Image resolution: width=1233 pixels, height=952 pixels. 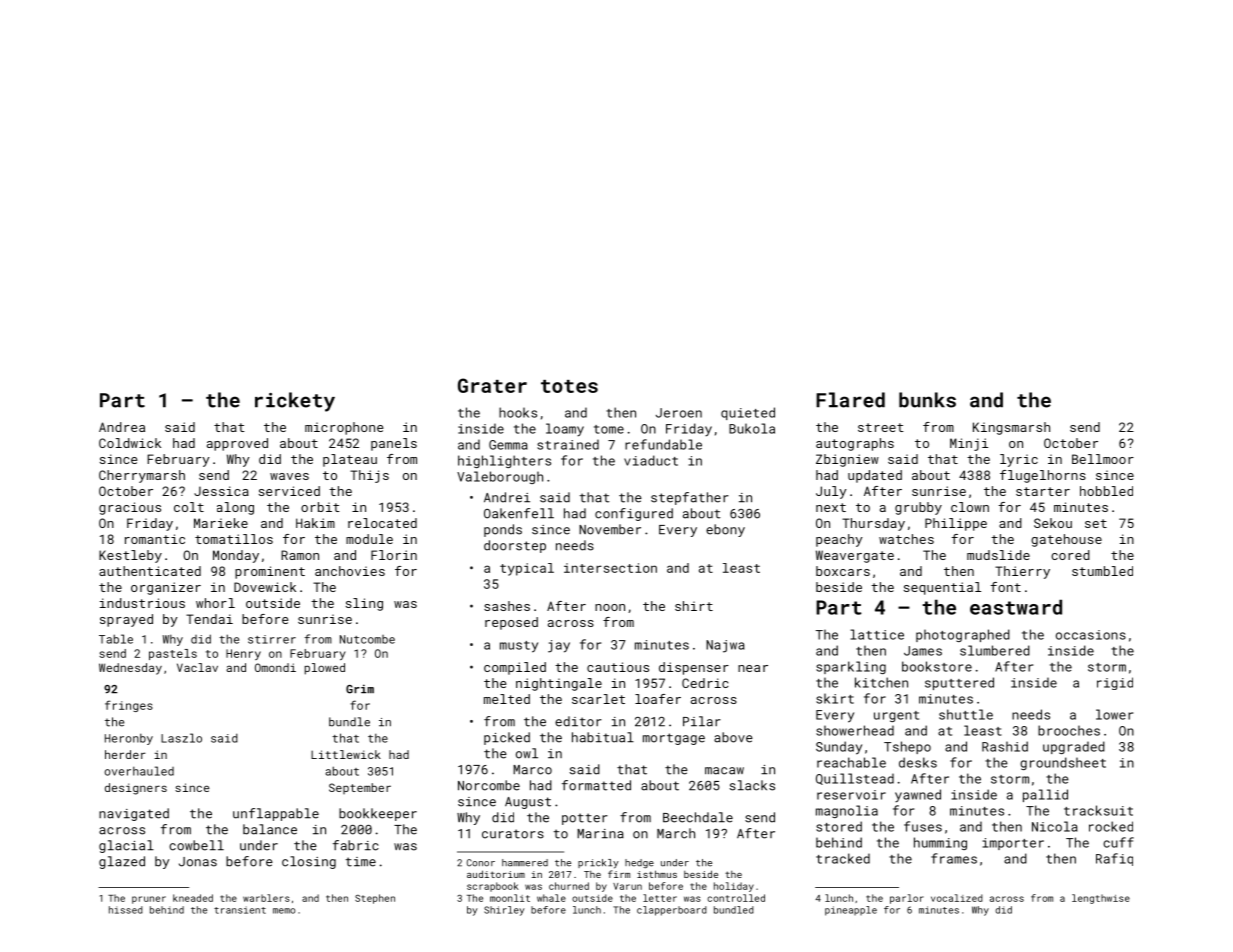 What do you see at coordinates (963, 635) in the image?
I see `photographed` at bounding box center [963, 635].
